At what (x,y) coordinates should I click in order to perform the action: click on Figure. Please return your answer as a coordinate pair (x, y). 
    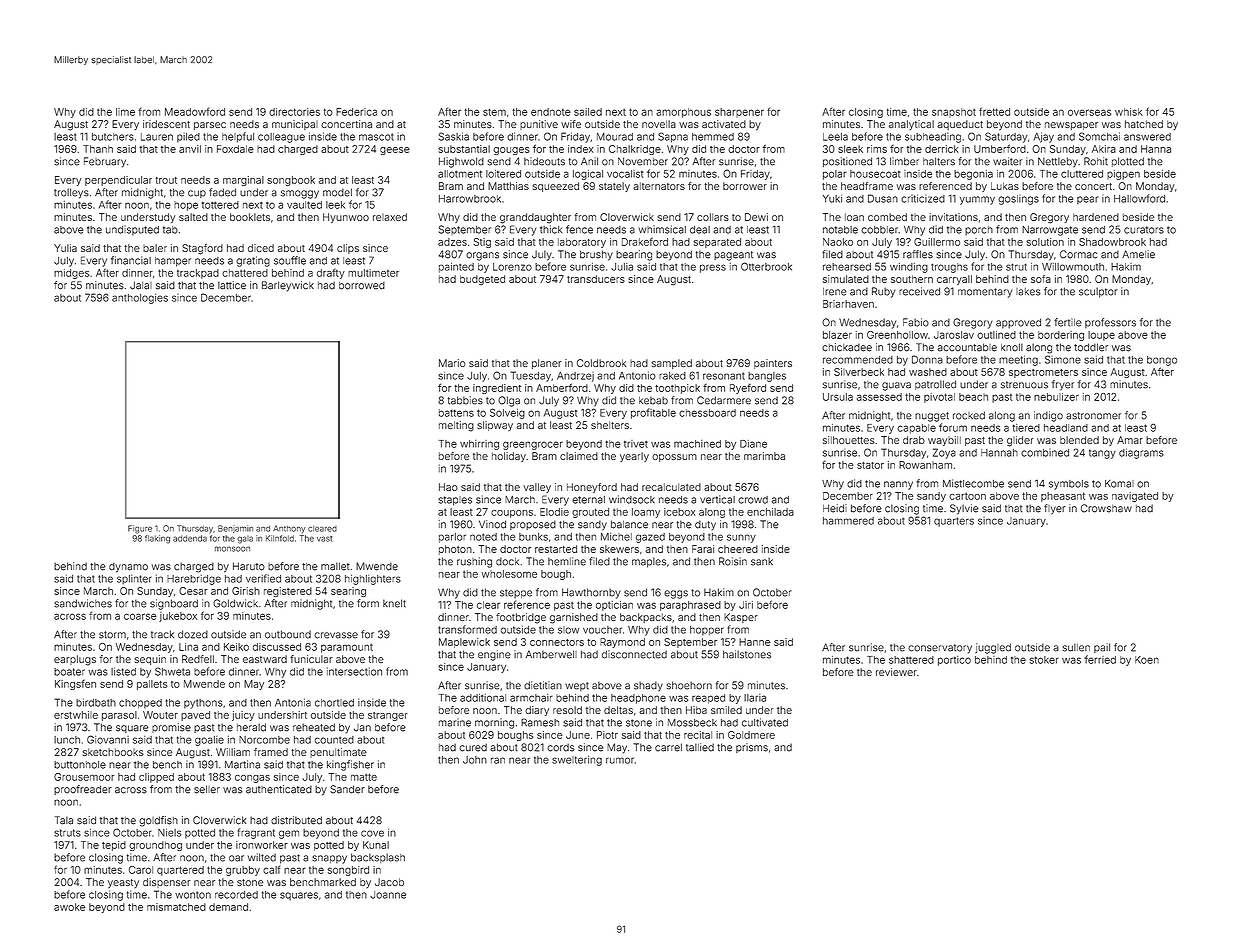
    Looking at the image, I should click on (140, 529).
